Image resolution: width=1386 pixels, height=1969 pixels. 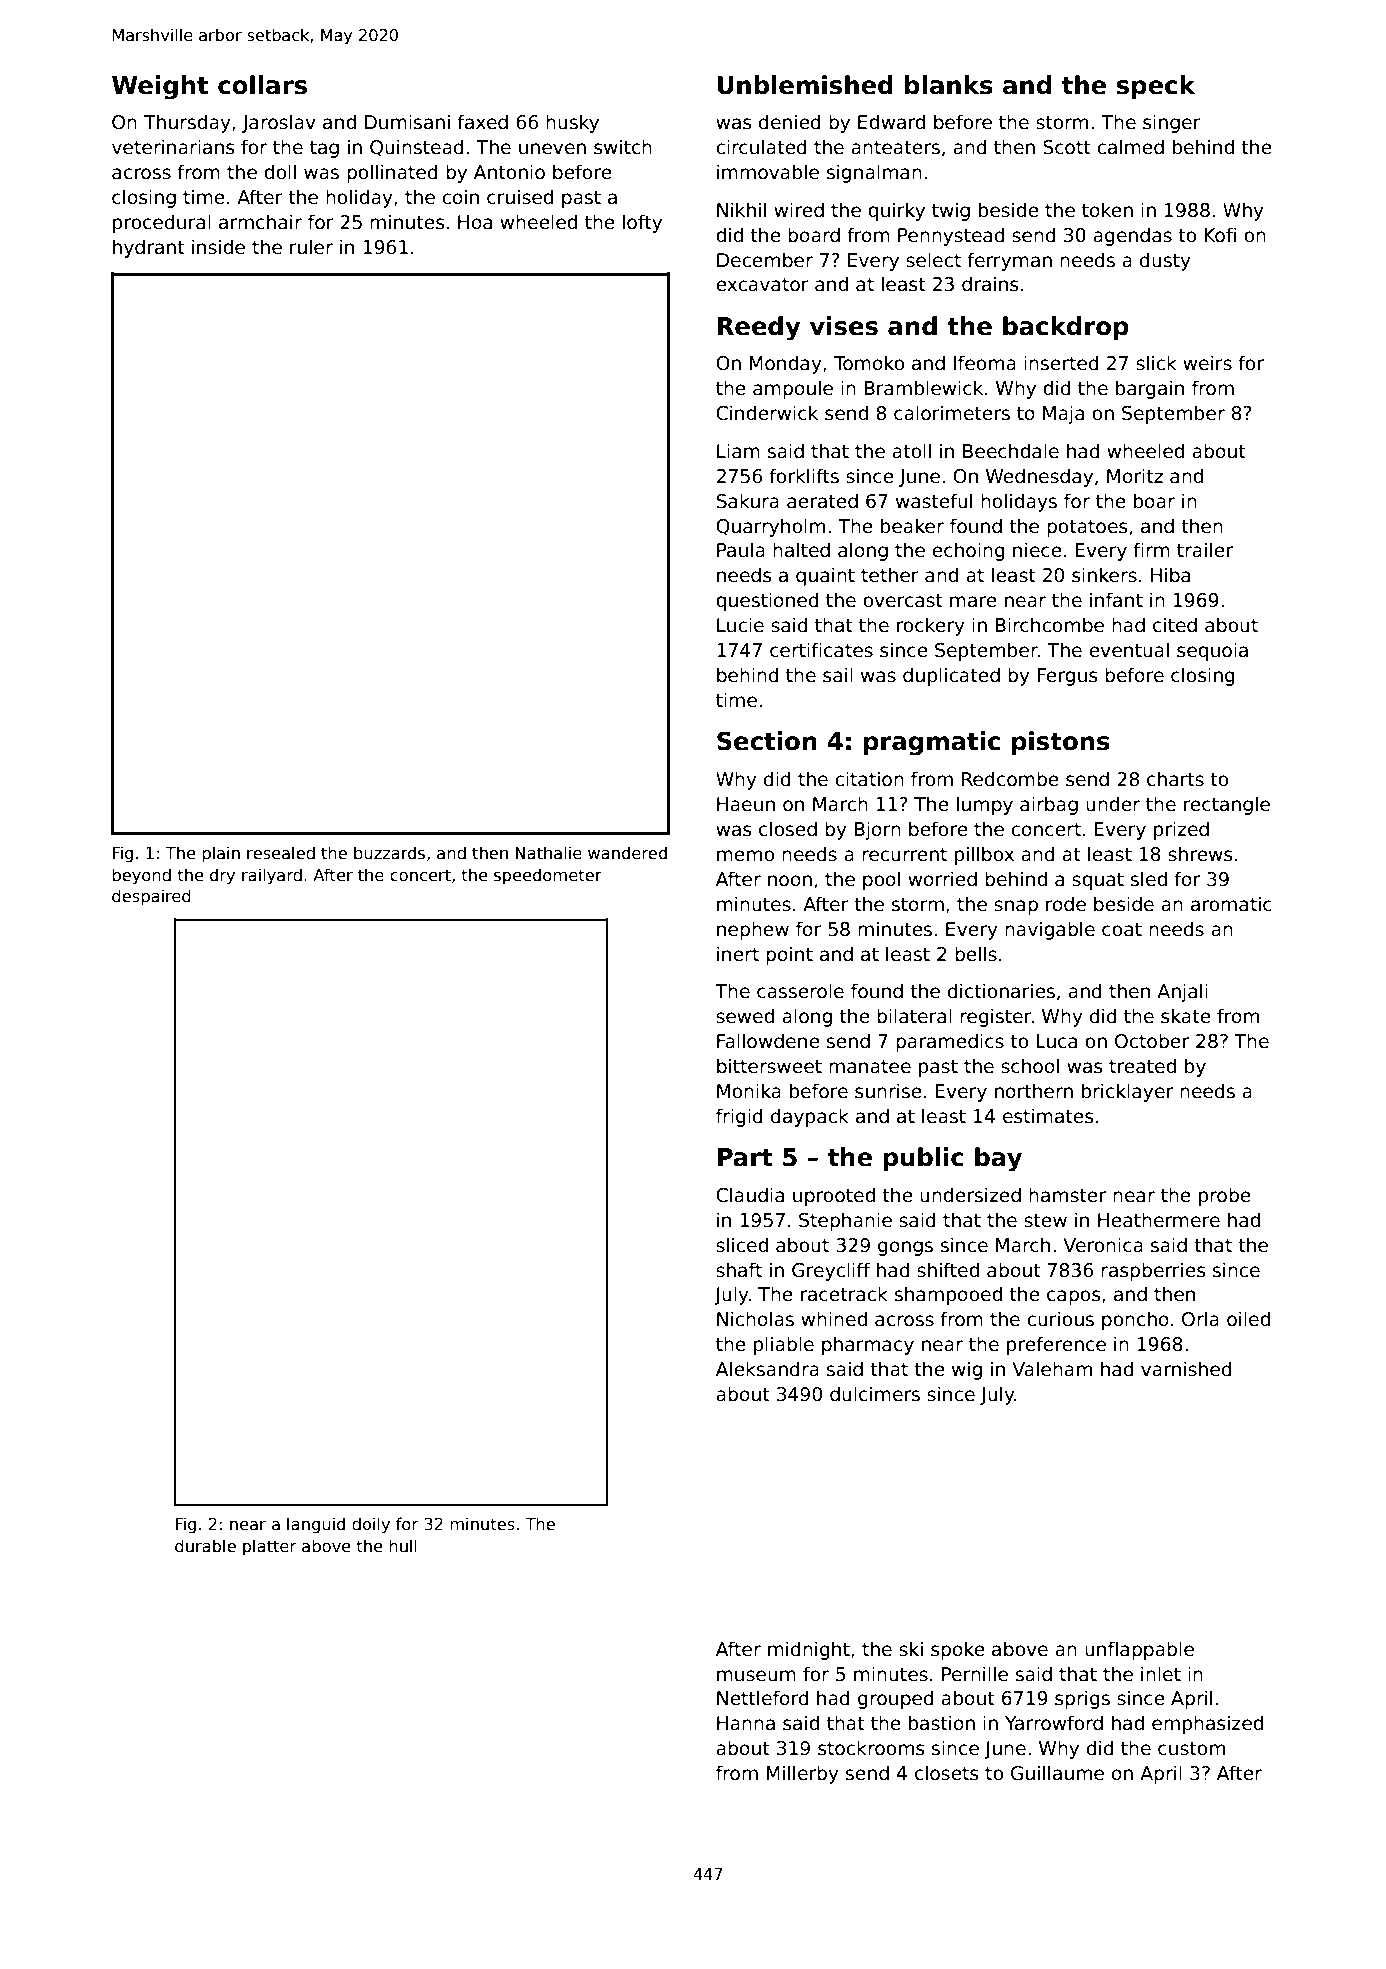 What do you see at coordinates (218, 247) in the document?
I see `inside` at bounding box center [218, 247].
